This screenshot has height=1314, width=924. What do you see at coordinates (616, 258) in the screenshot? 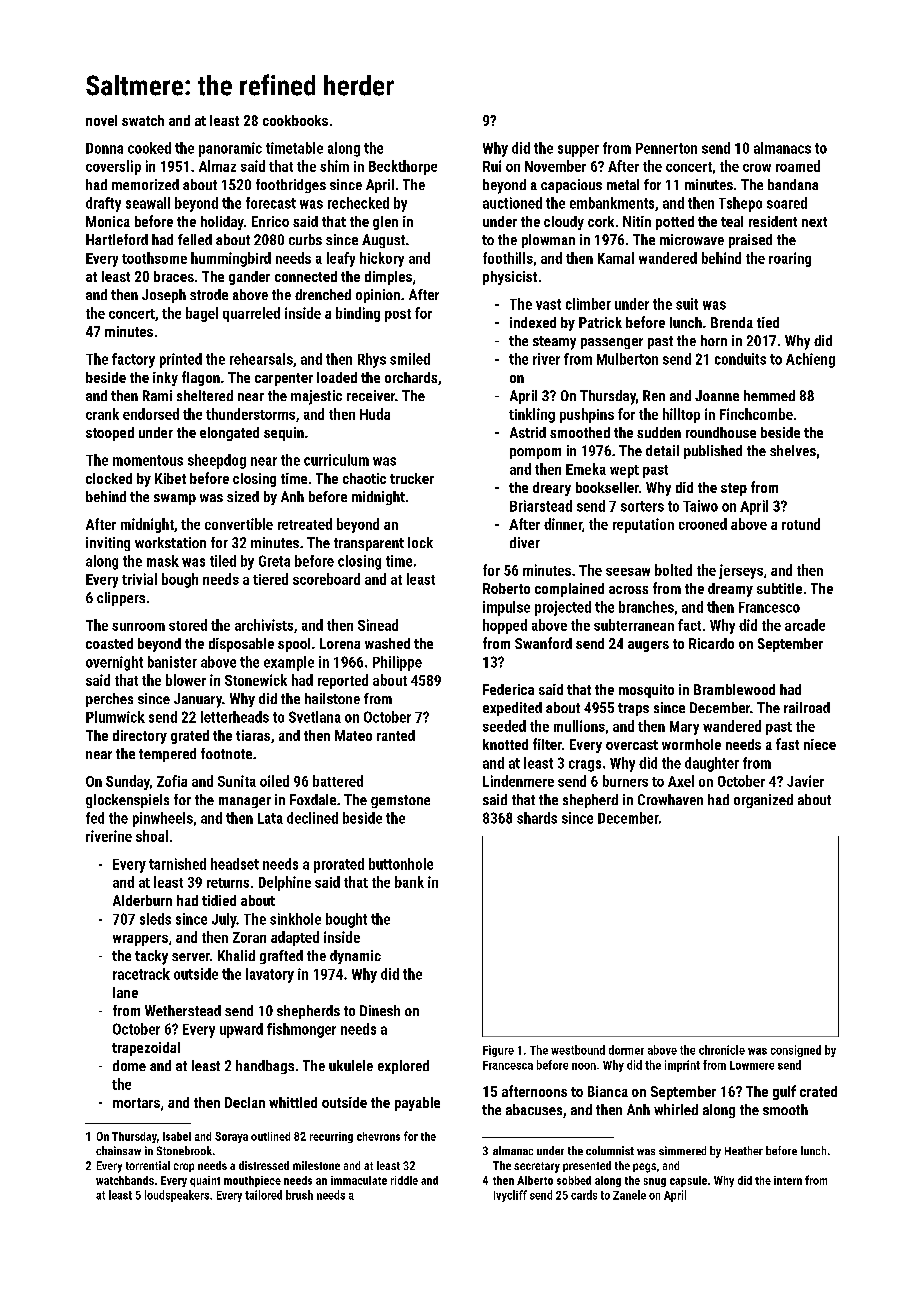
I see `Kamal` at bounding box center [616, 258].
